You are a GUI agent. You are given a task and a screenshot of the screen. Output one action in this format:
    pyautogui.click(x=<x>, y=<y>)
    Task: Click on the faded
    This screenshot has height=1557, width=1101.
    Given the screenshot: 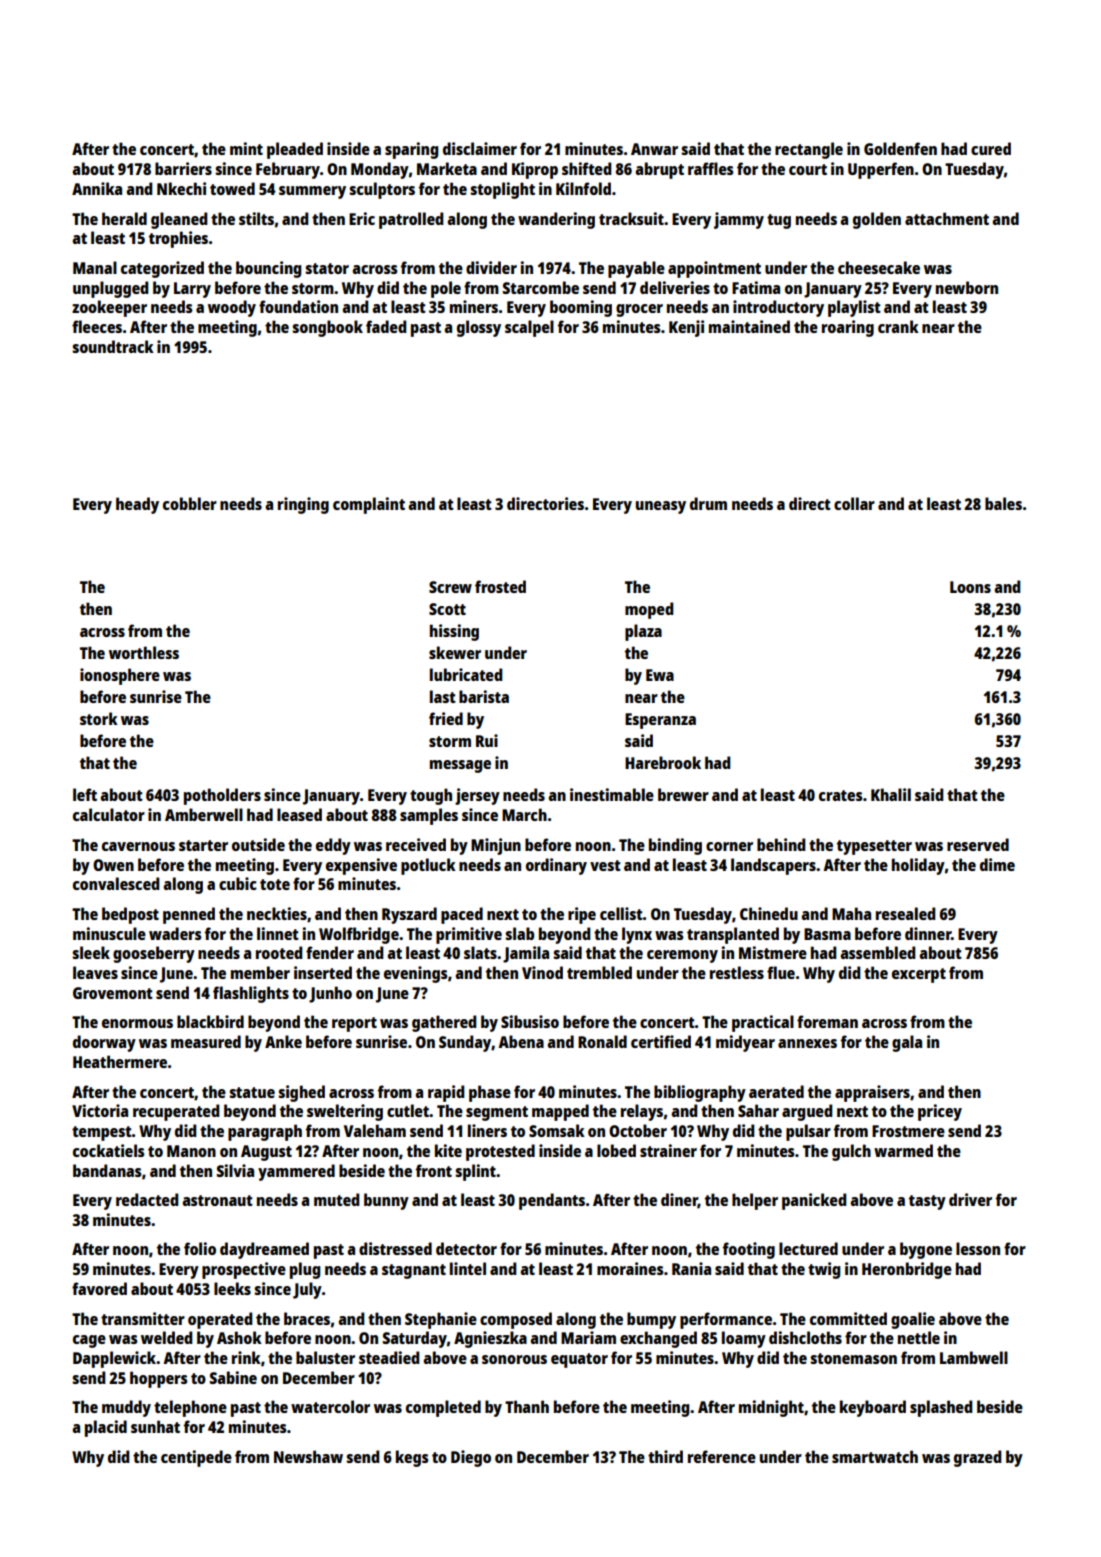 What is the action you would take?
    pyautogui.click(x=386, y=326)
